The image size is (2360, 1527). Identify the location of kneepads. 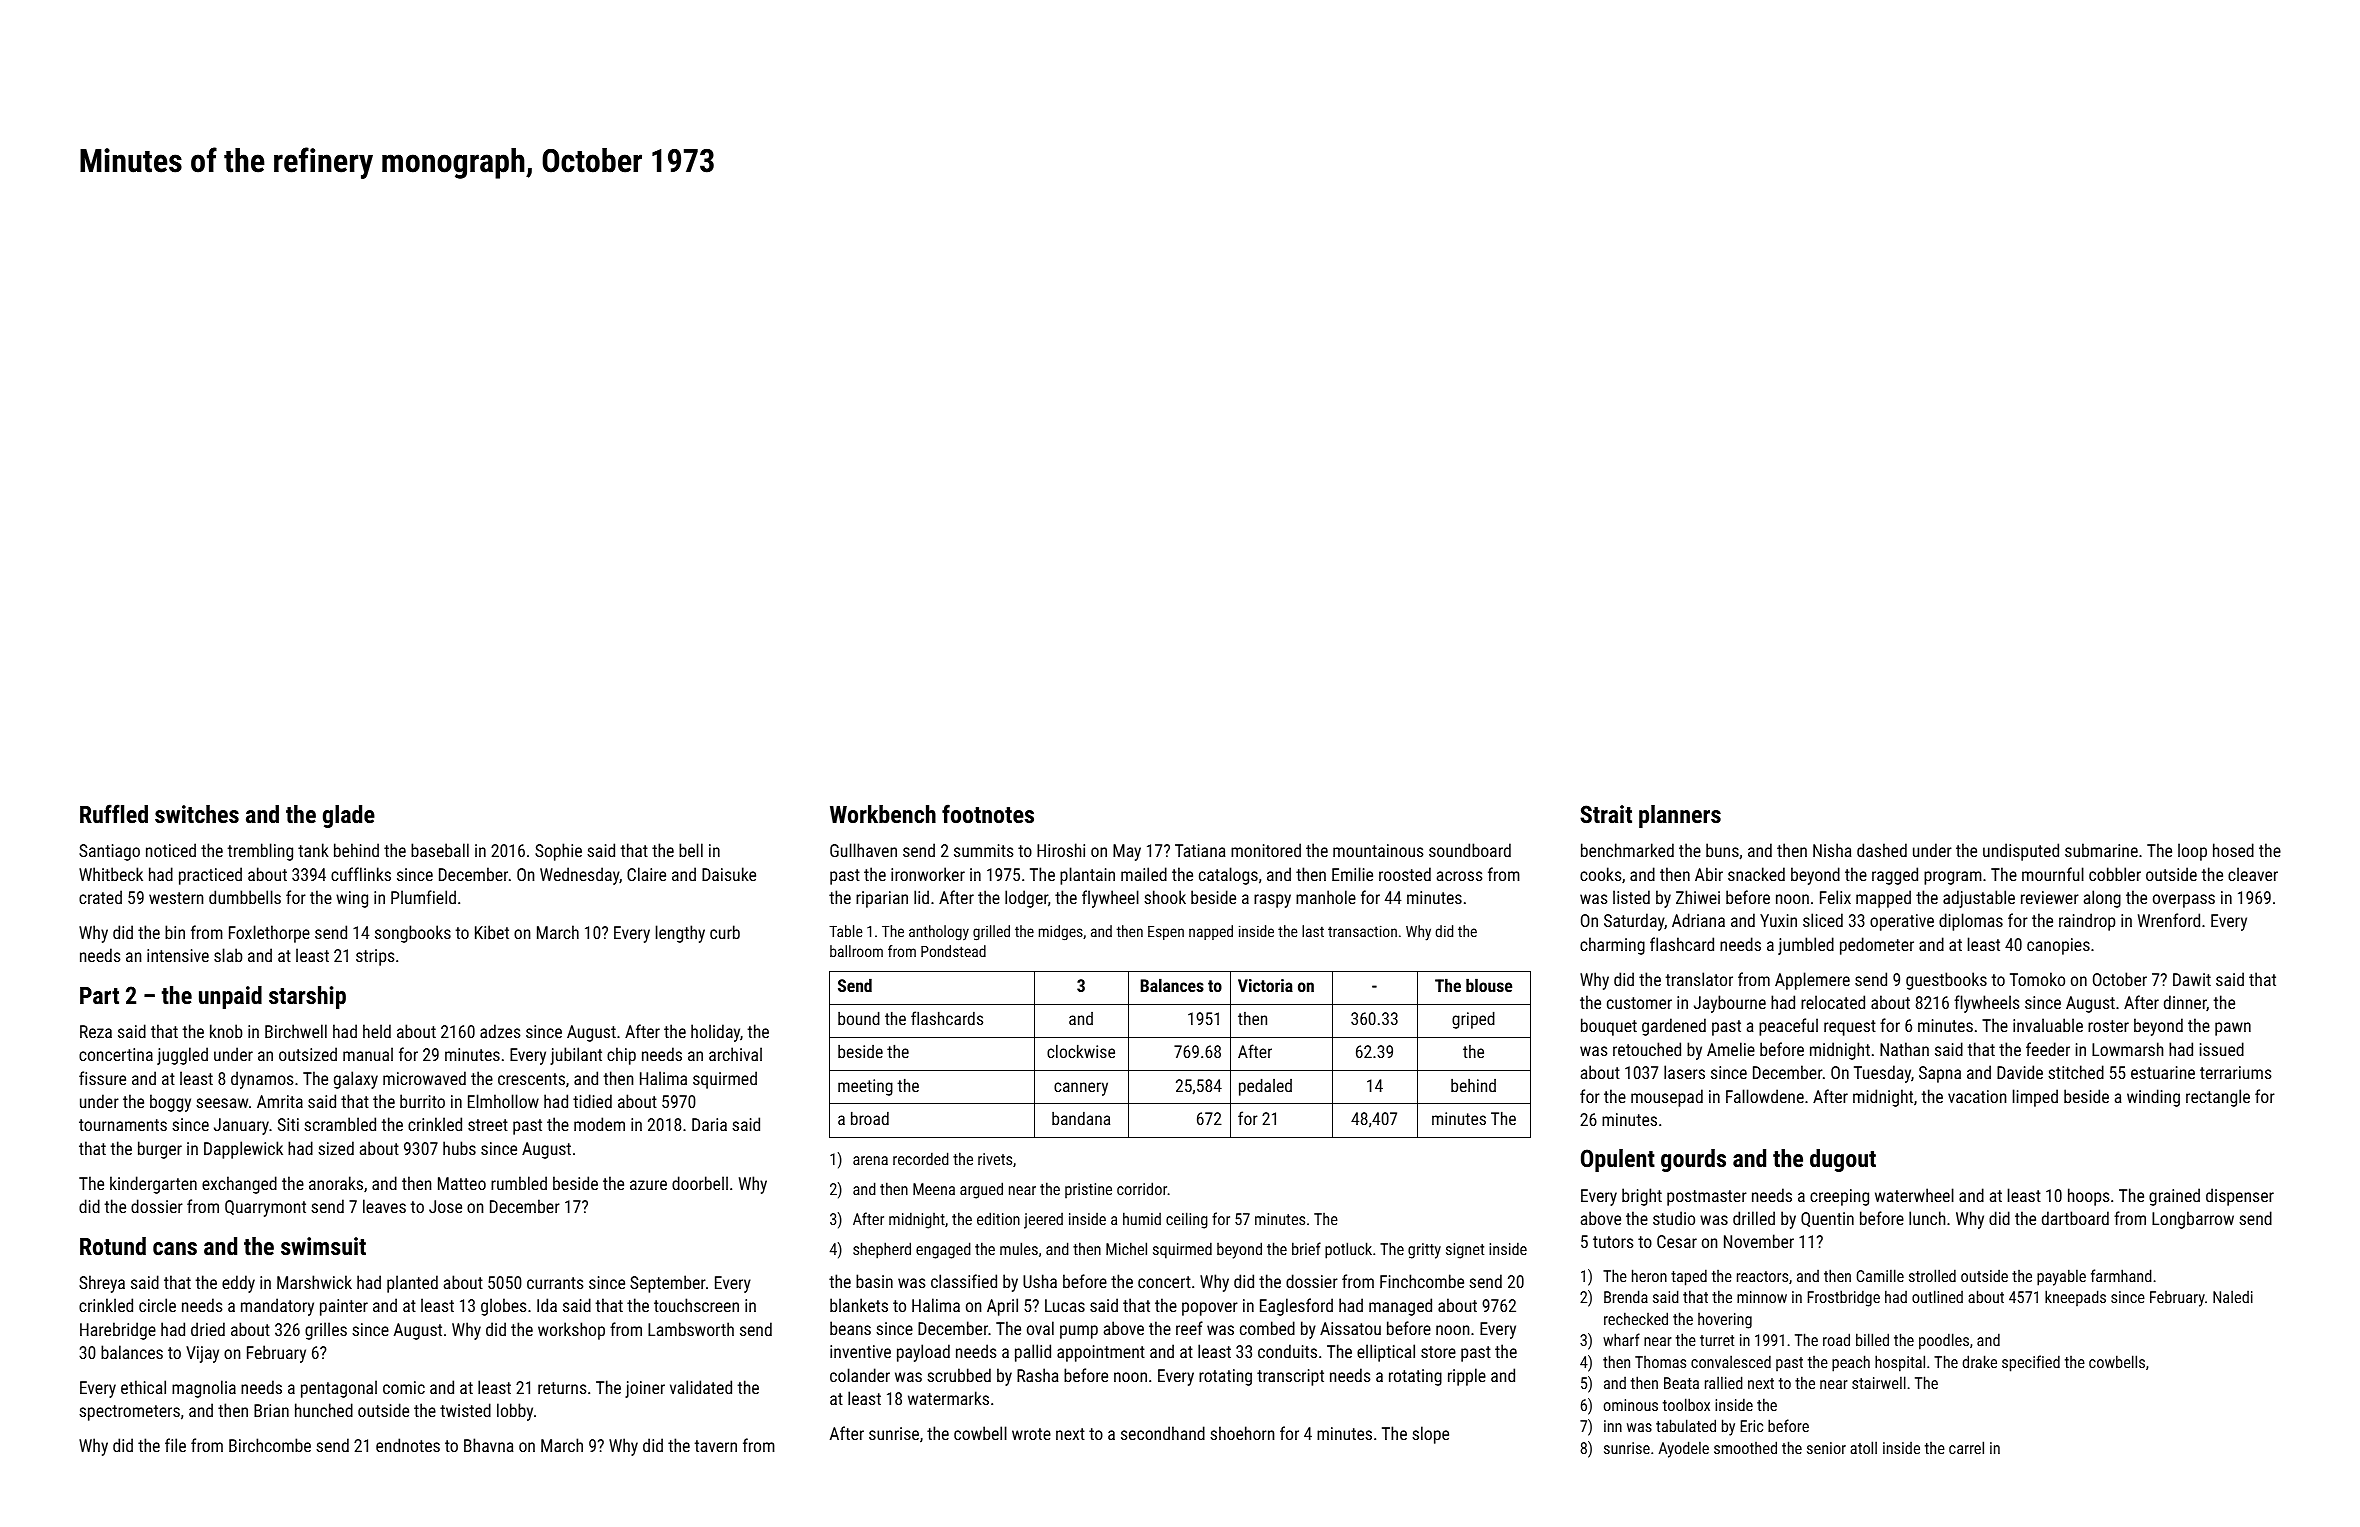
(2075, 1298).
